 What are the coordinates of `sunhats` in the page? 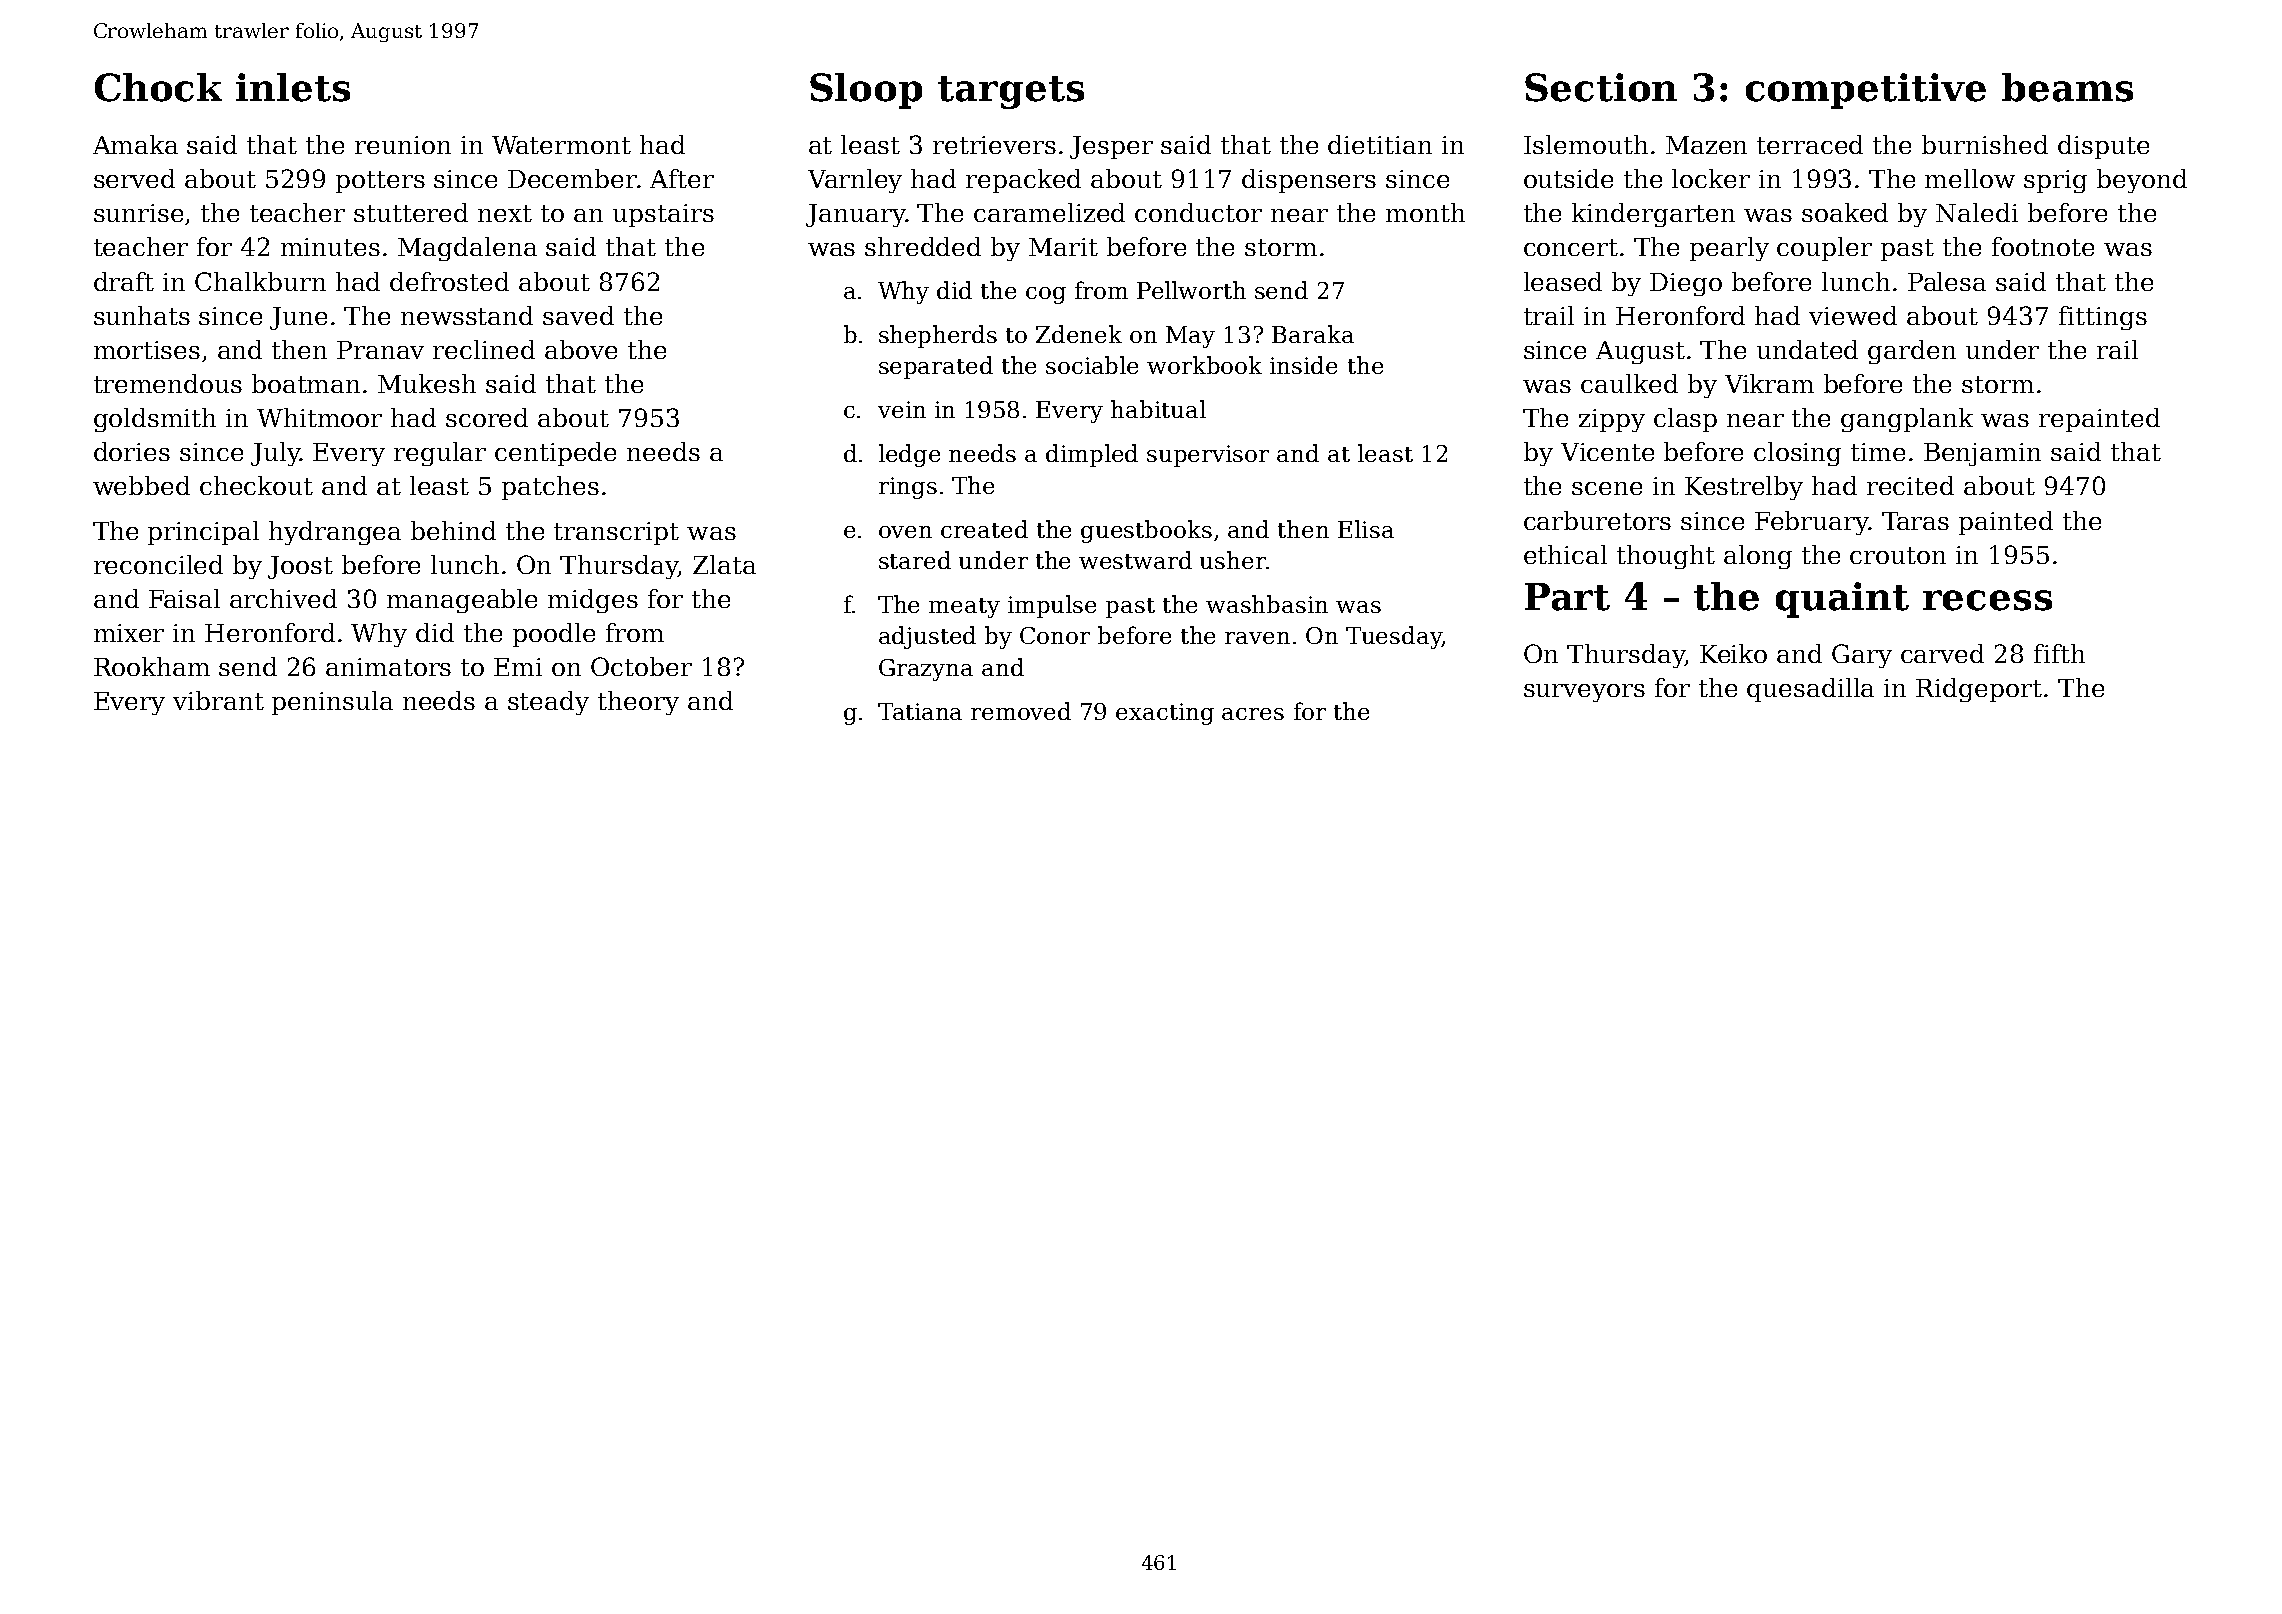 It's located at (142, 315).
